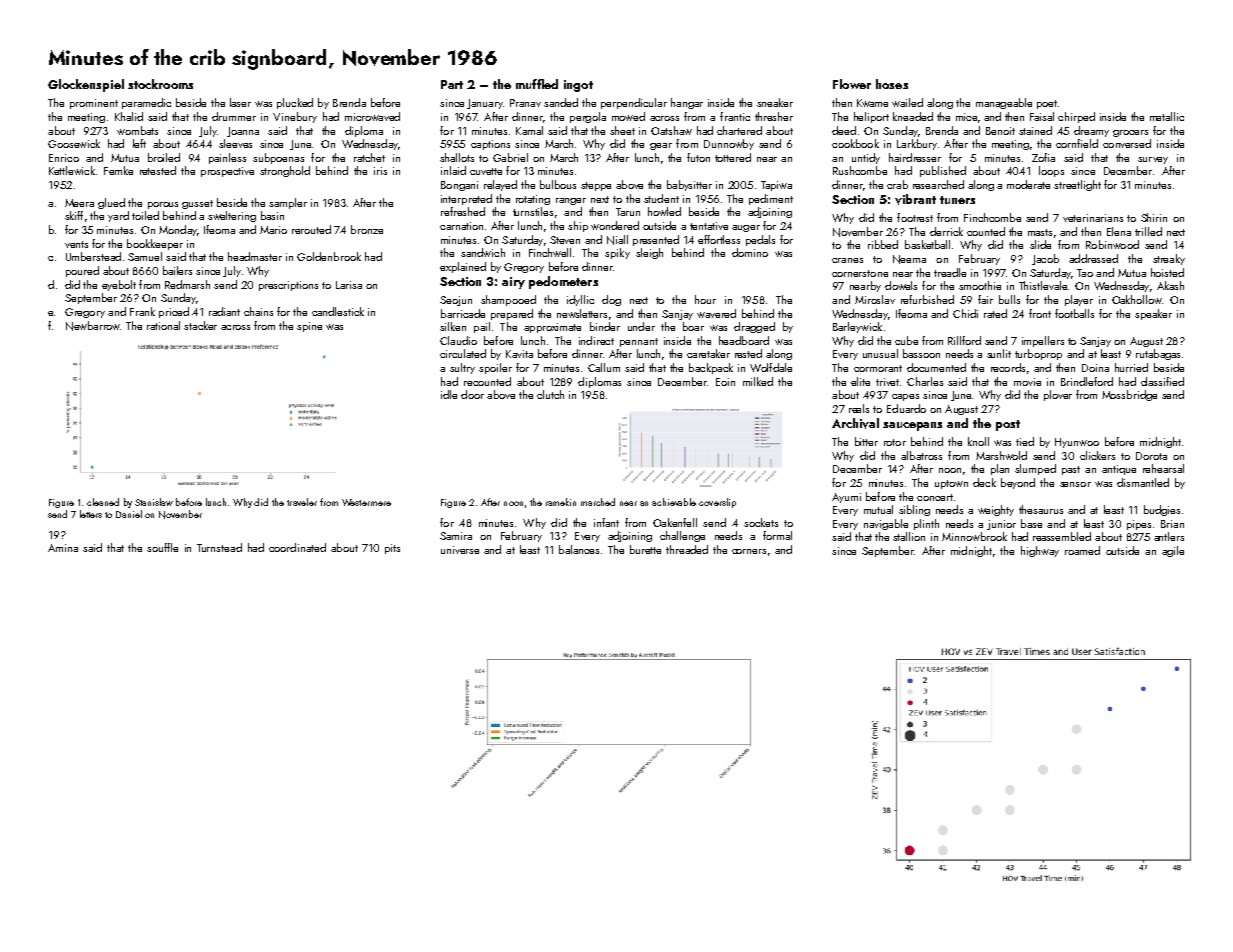 Image resolution: width=1233 pixels, height=952 pixels. What do you see at coordinates (645, 549) in the document?
I see `burette` at bounding box center [645, 549].
